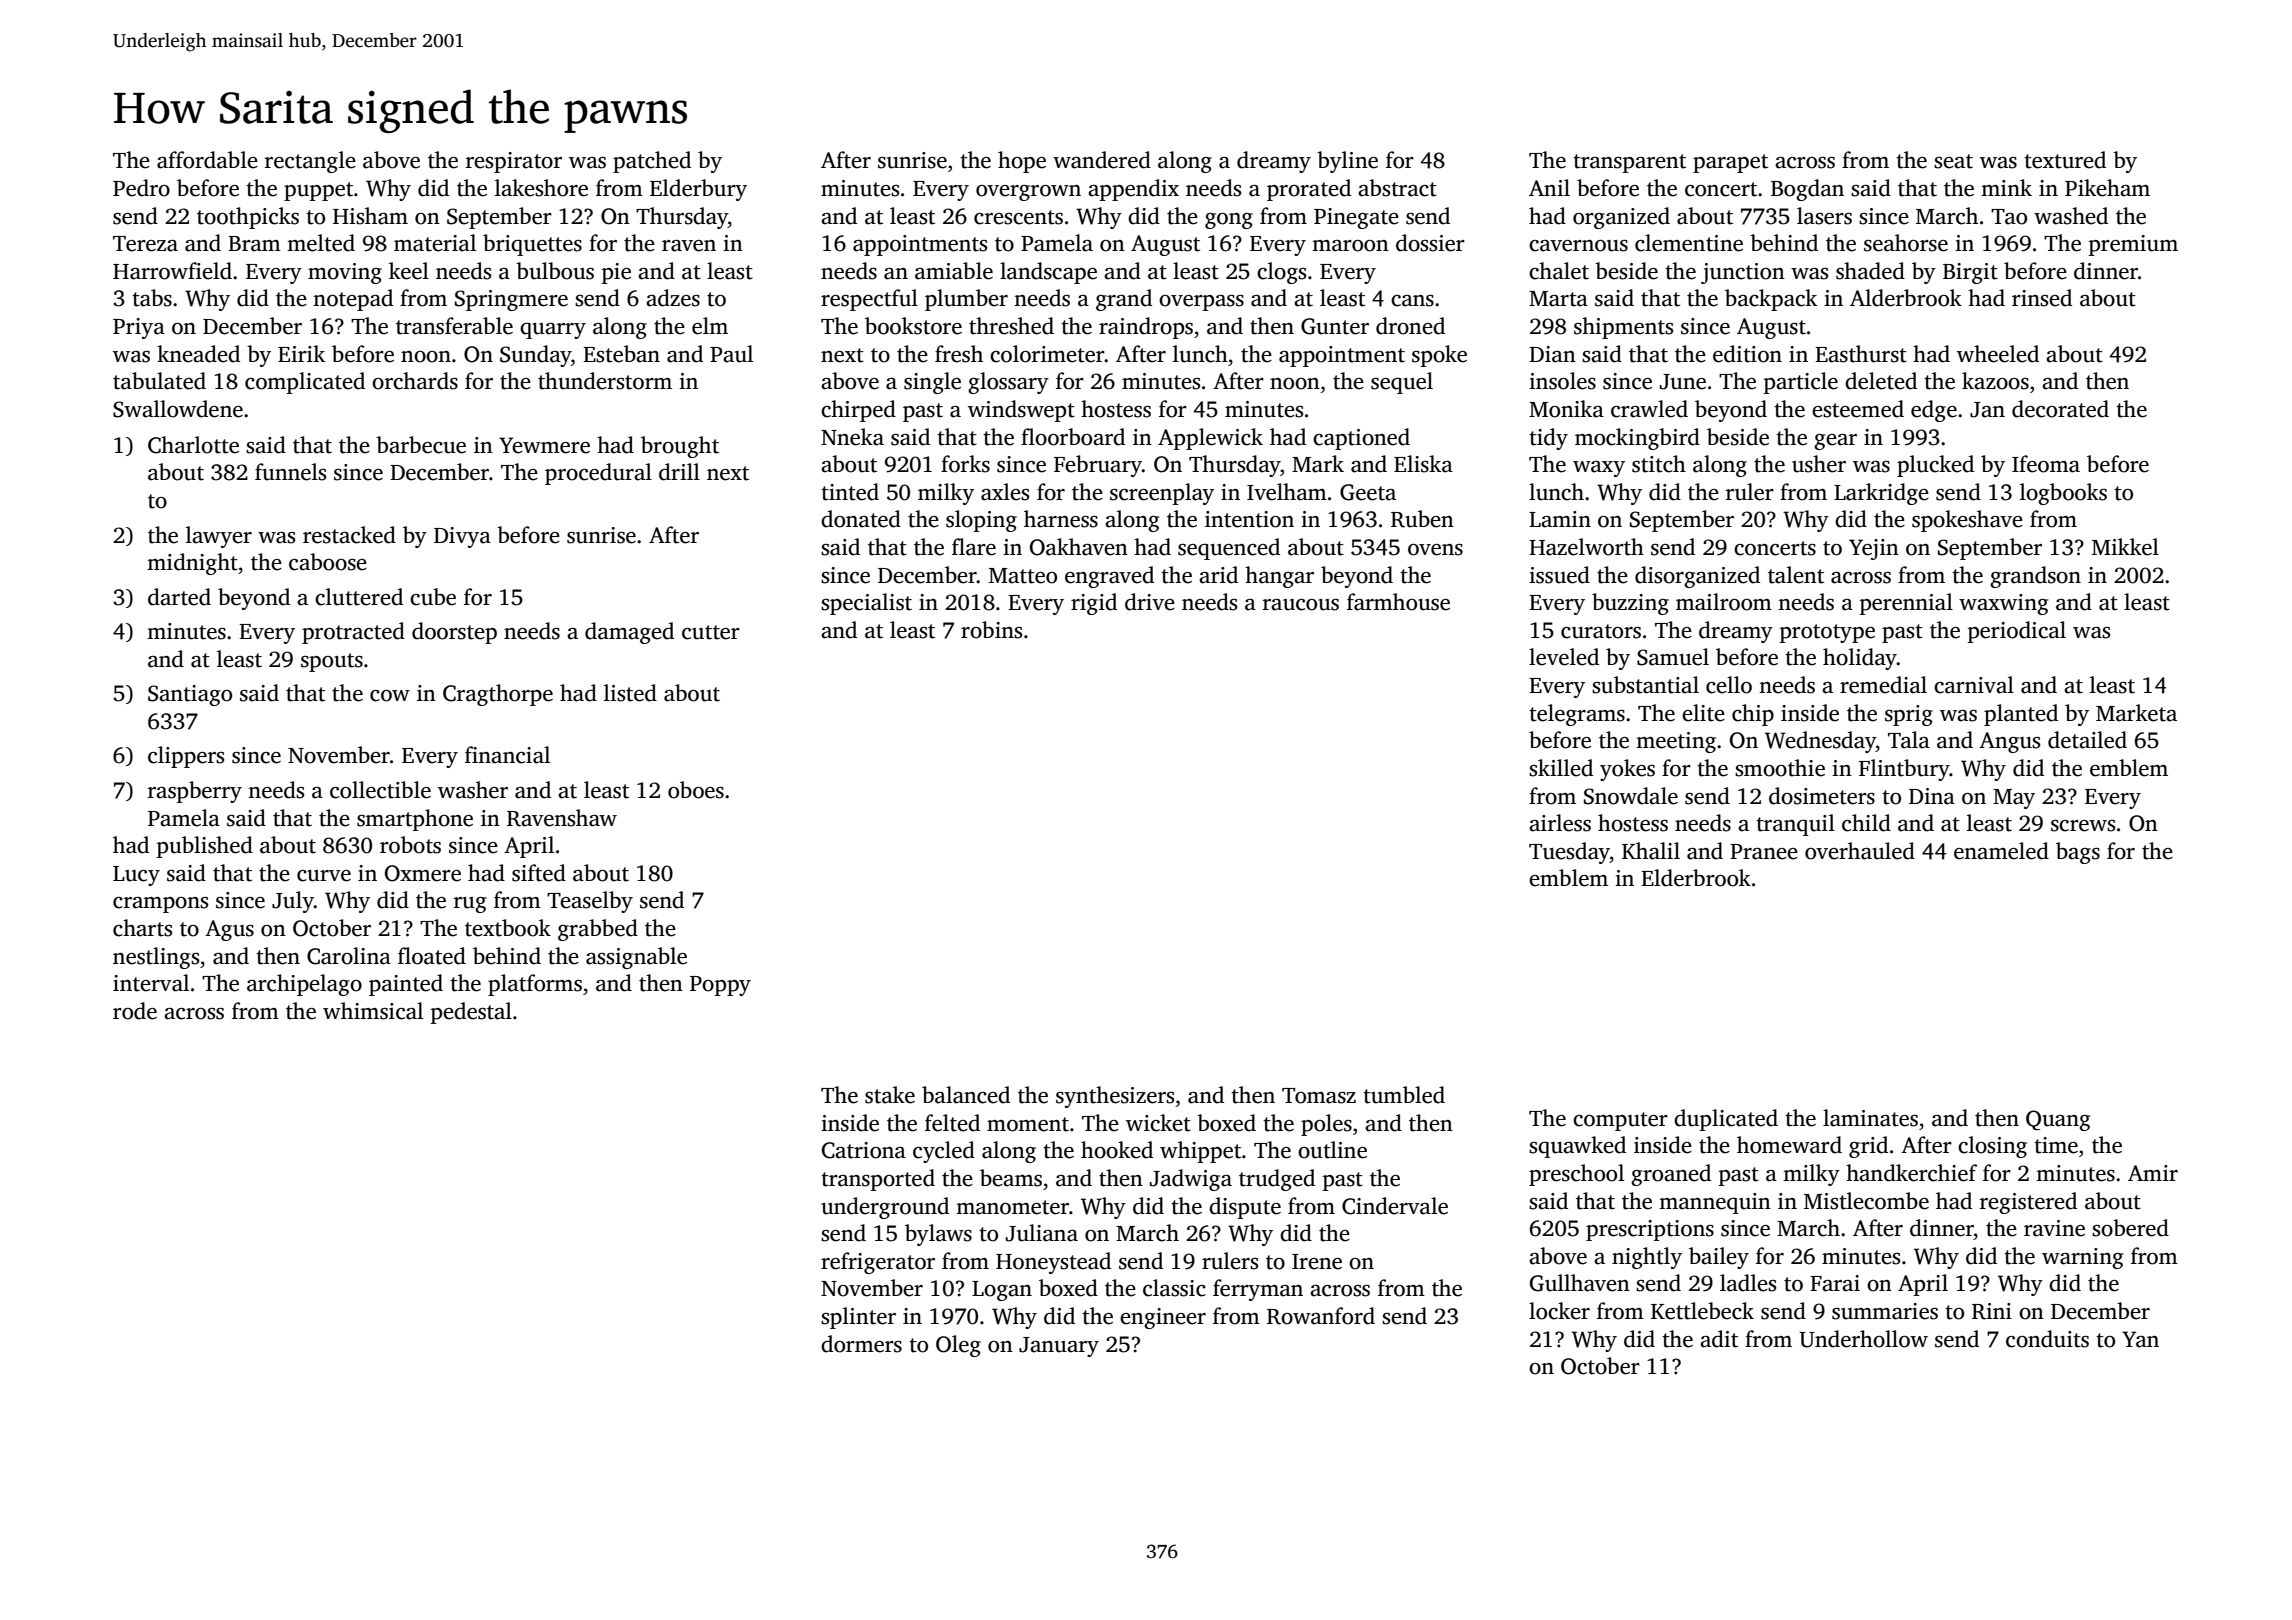  What do you see at coordinates (864, 1150) in the document?
I see `Catriona` at bounding box center [864, 1150].
